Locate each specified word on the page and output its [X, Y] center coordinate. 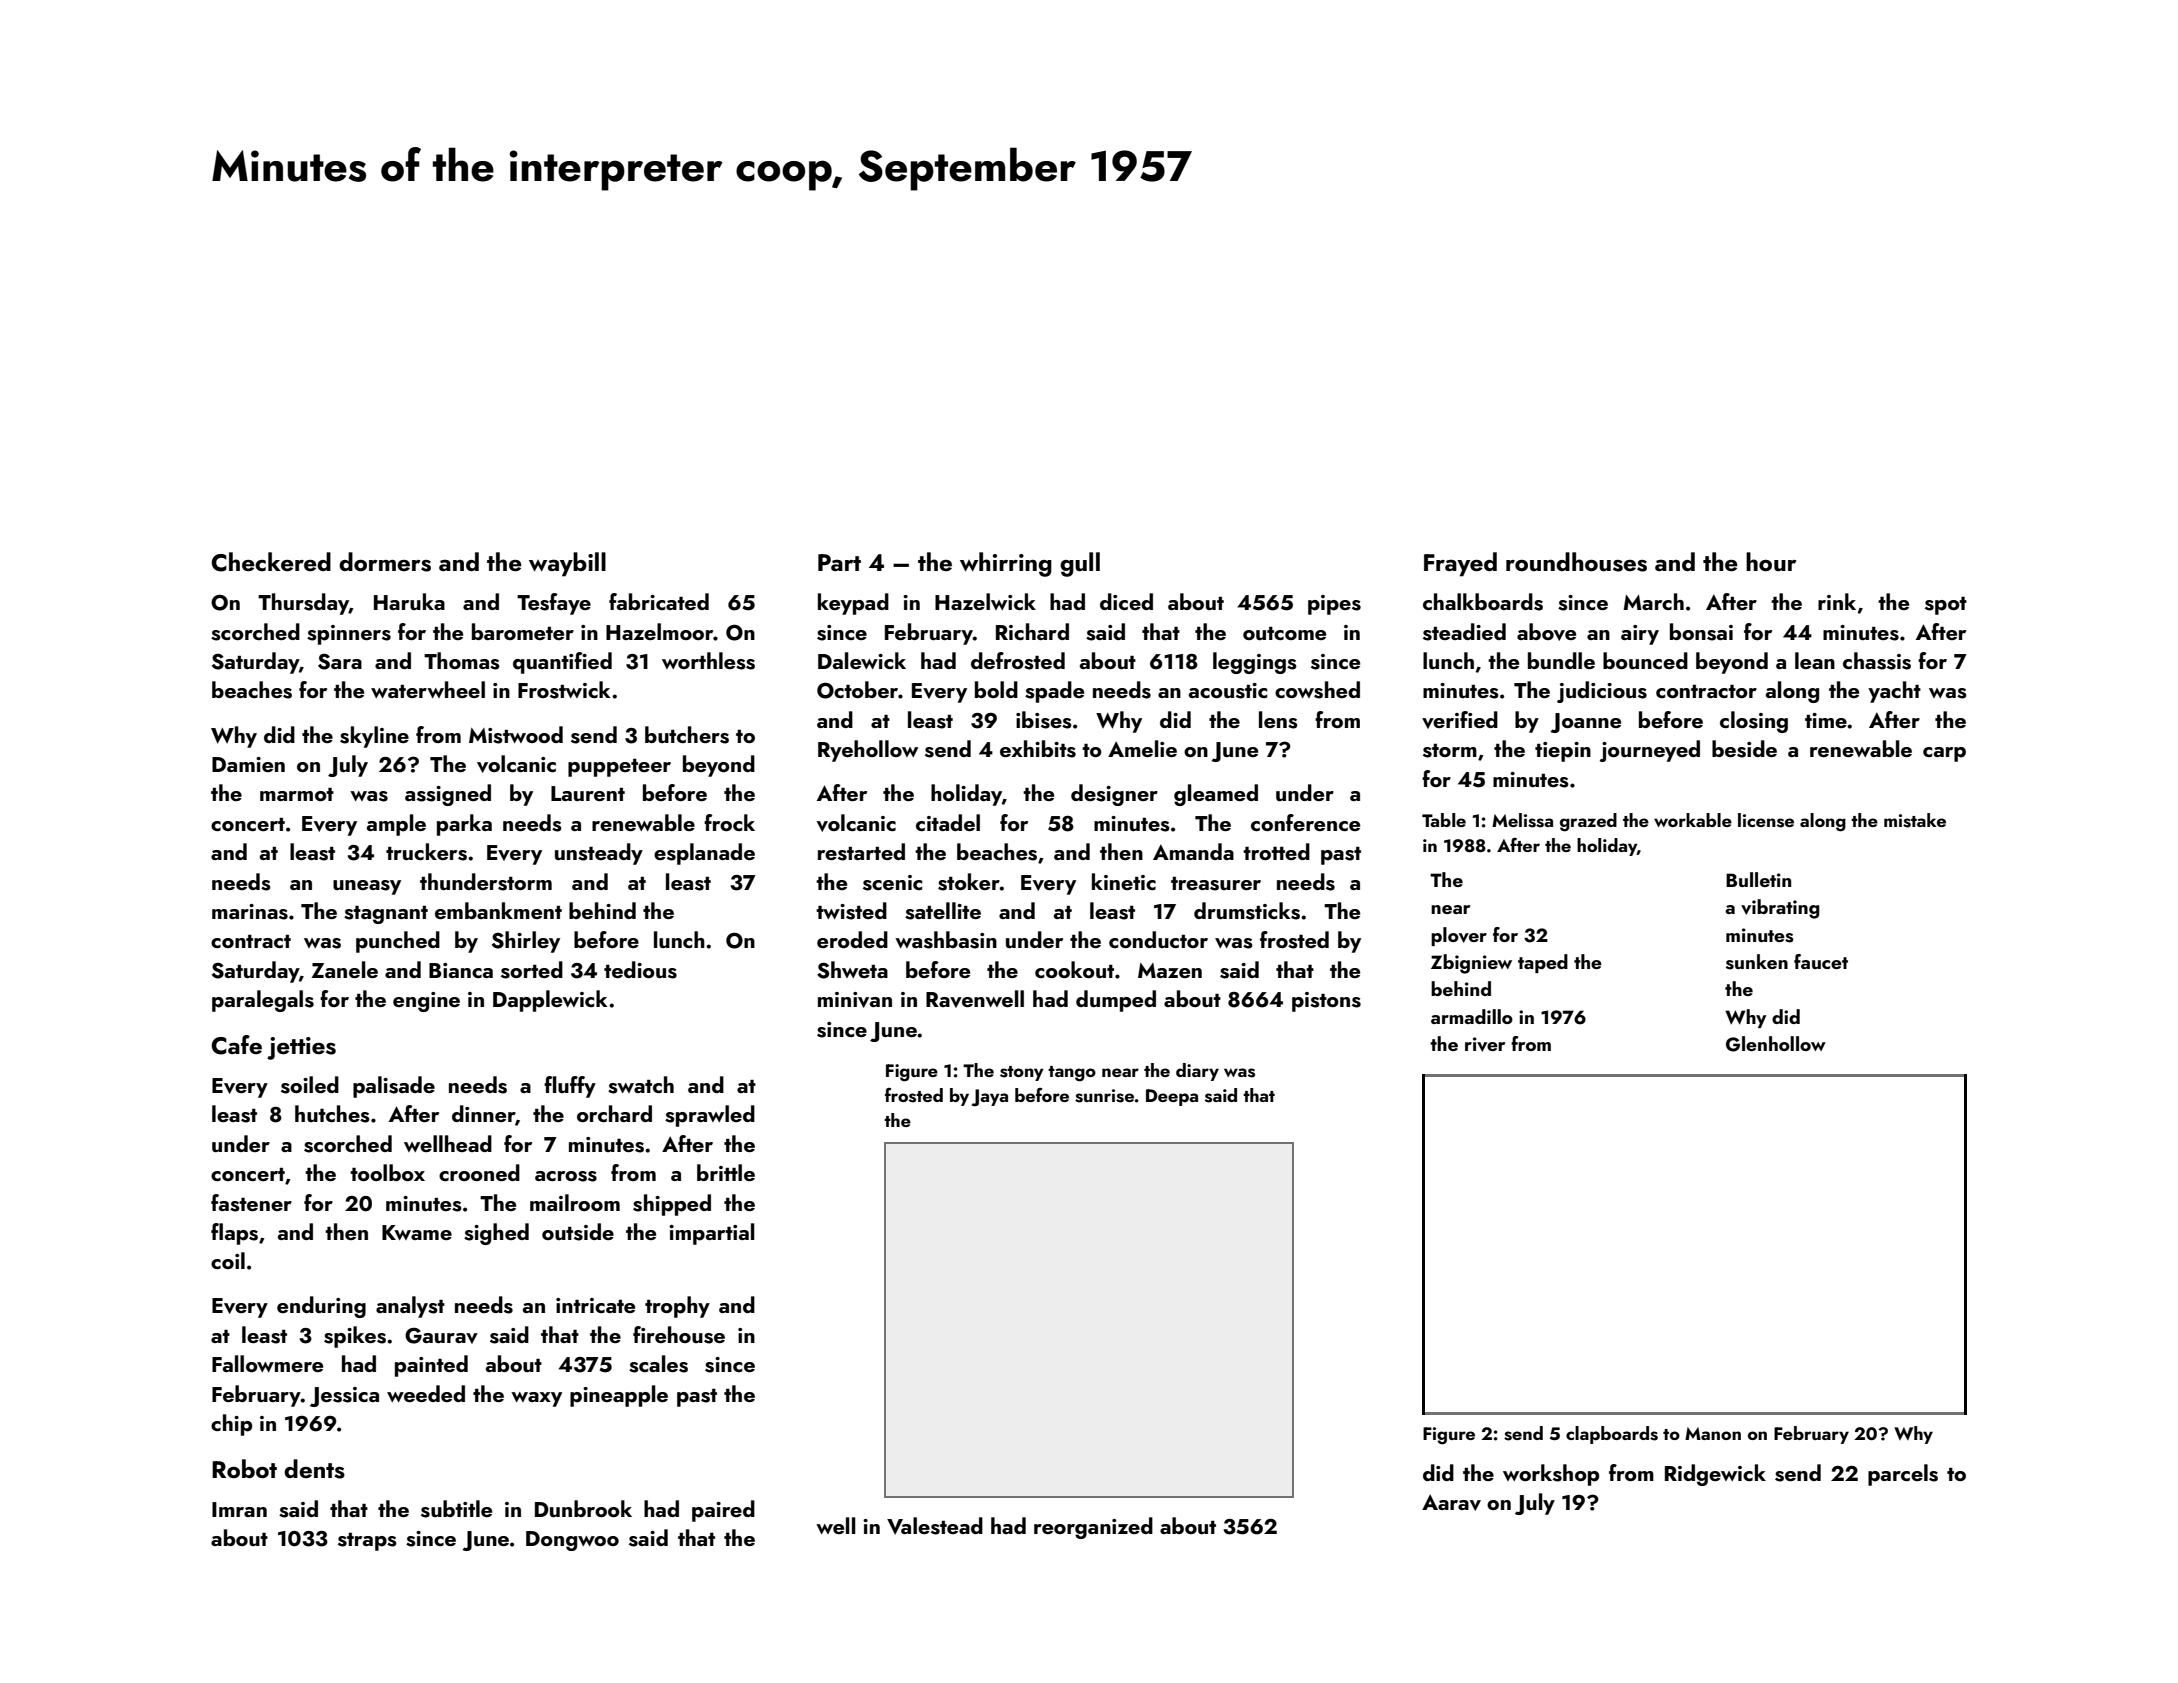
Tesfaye [554, 604]
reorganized [1093, 1528]
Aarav [1451, 1502]
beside [1744, 749]
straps [367, 1542]
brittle [726, 1172]
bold [996, 689]
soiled [310, 1085]
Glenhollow [1776, 1044]
